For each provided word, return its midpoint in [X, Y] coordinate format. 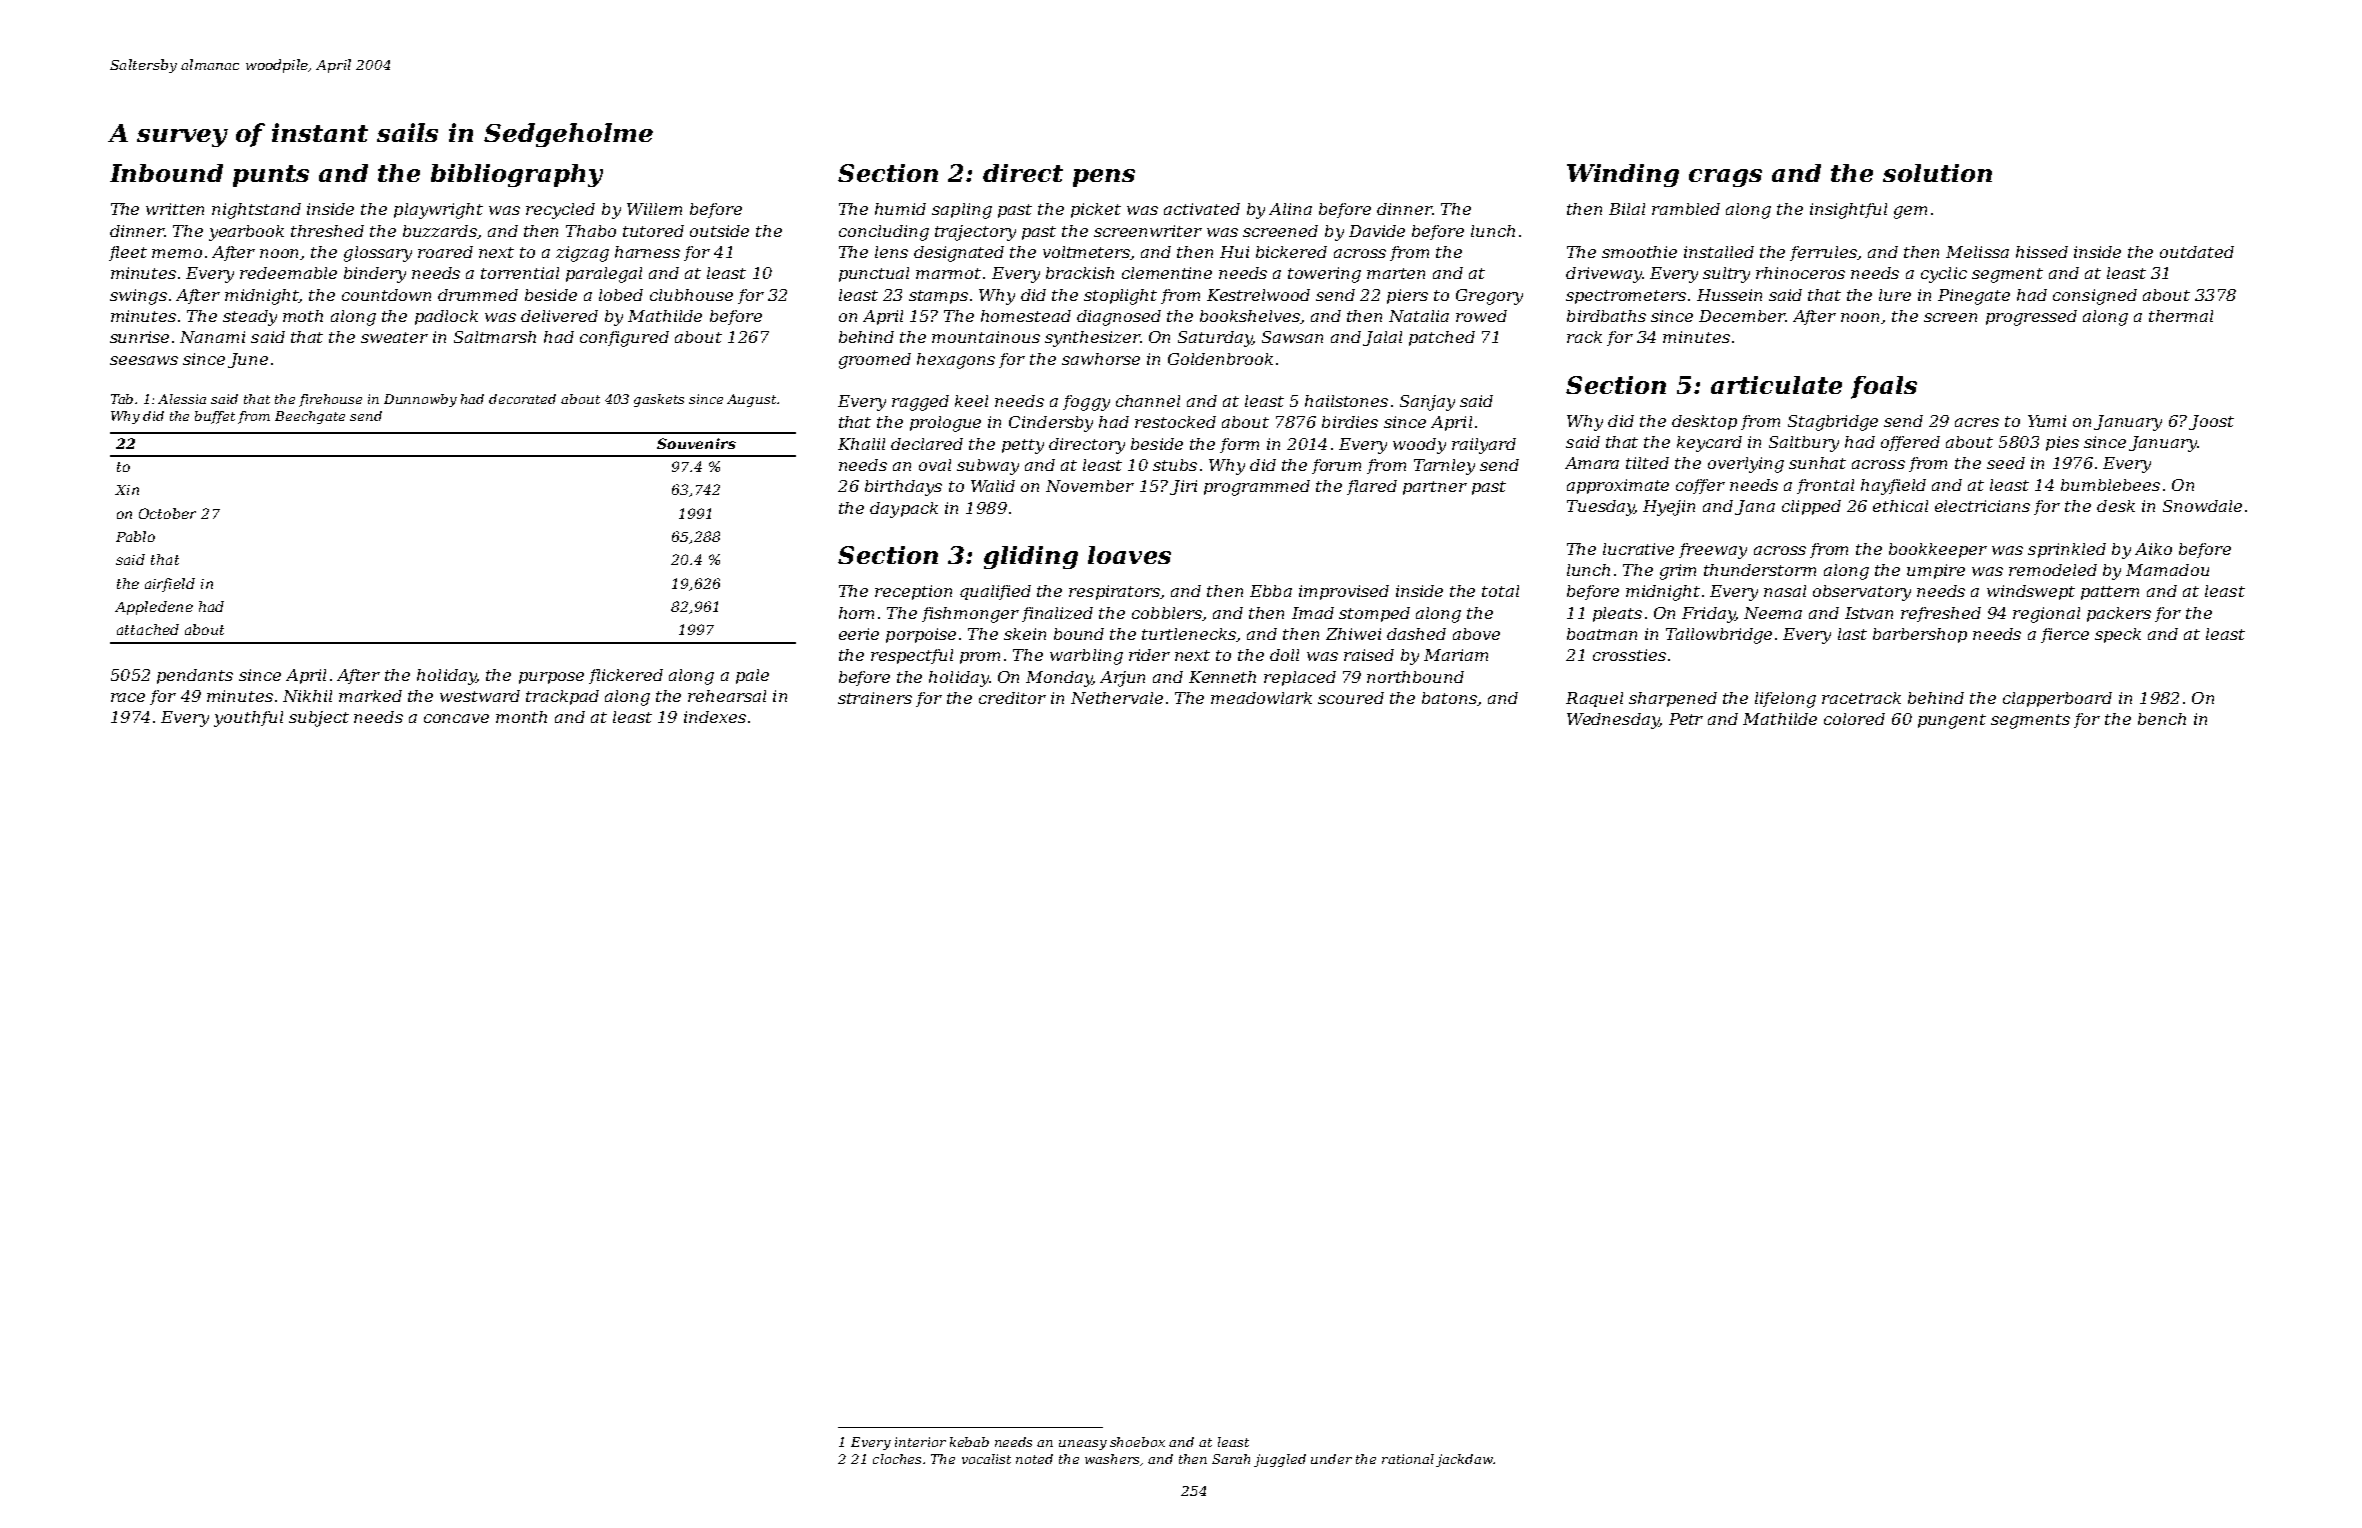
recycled [560, 211]
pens [1104, 178]
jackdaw [1464, 1460]
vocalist [986, 1459]
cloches [897, 1459]
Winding [1623, 175]
